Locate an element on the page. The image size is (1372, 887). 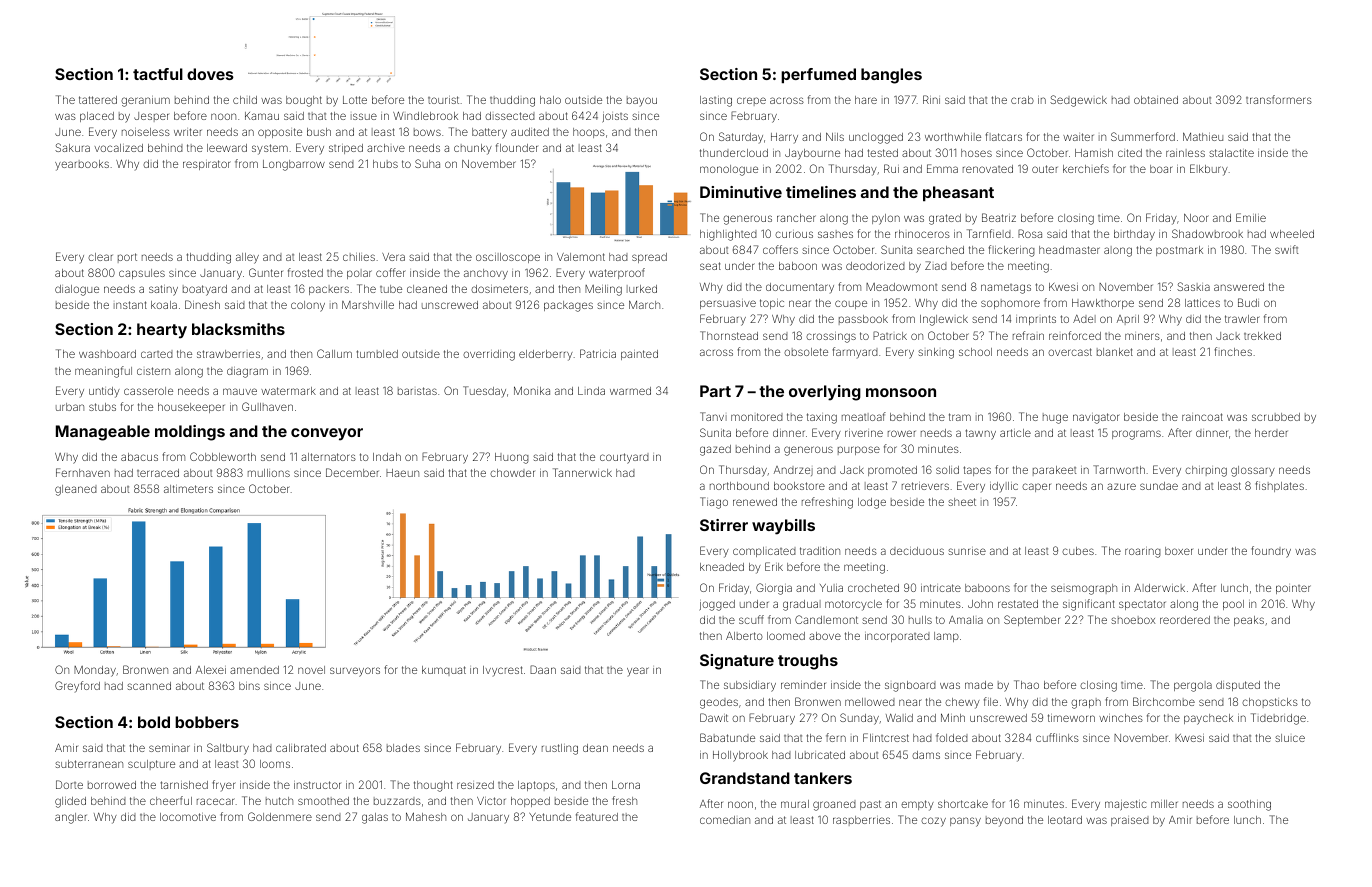
cozy is located at coordinates (933, 822).
